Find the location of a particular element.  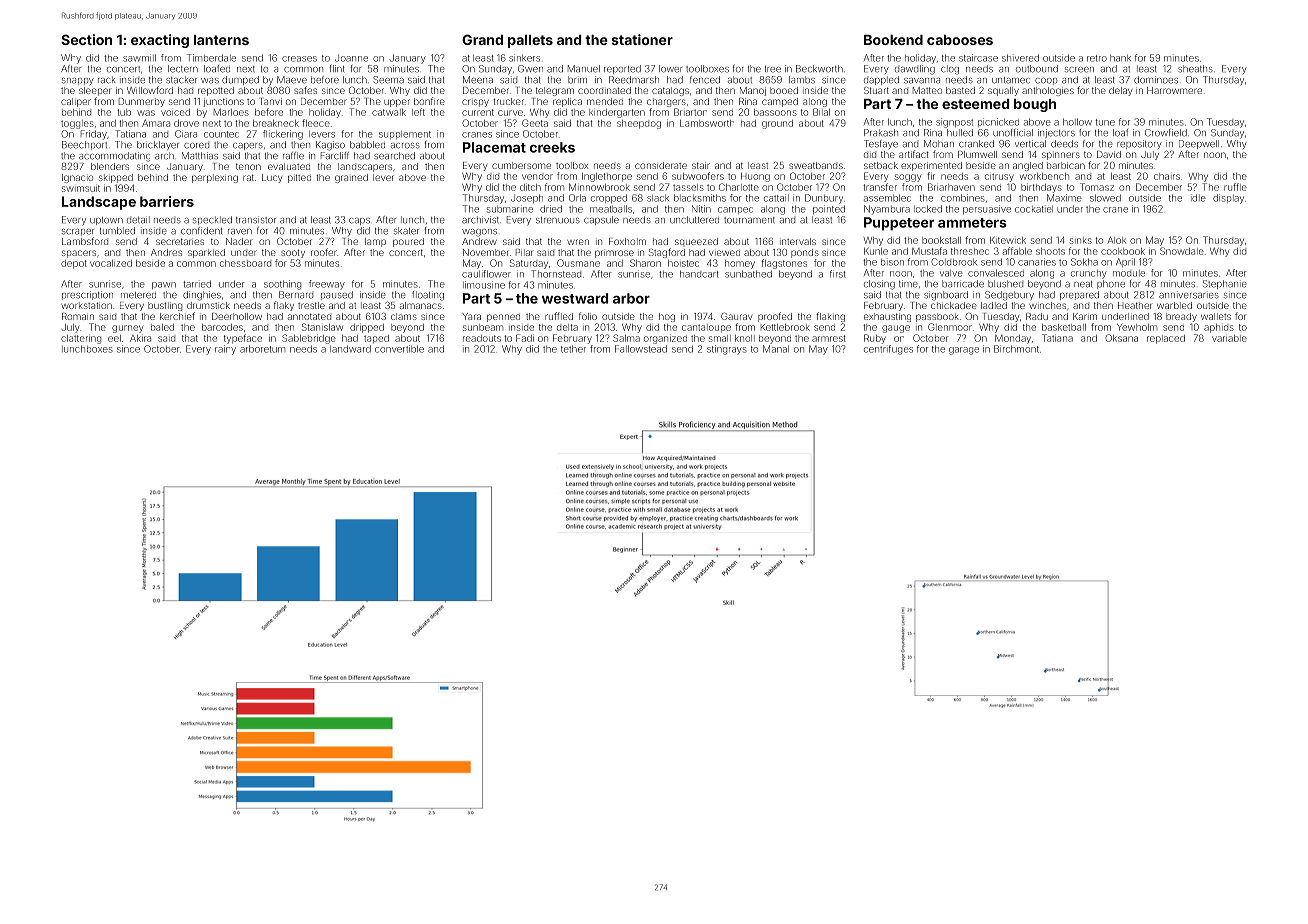

Section is located at coordinates (86, 39).
